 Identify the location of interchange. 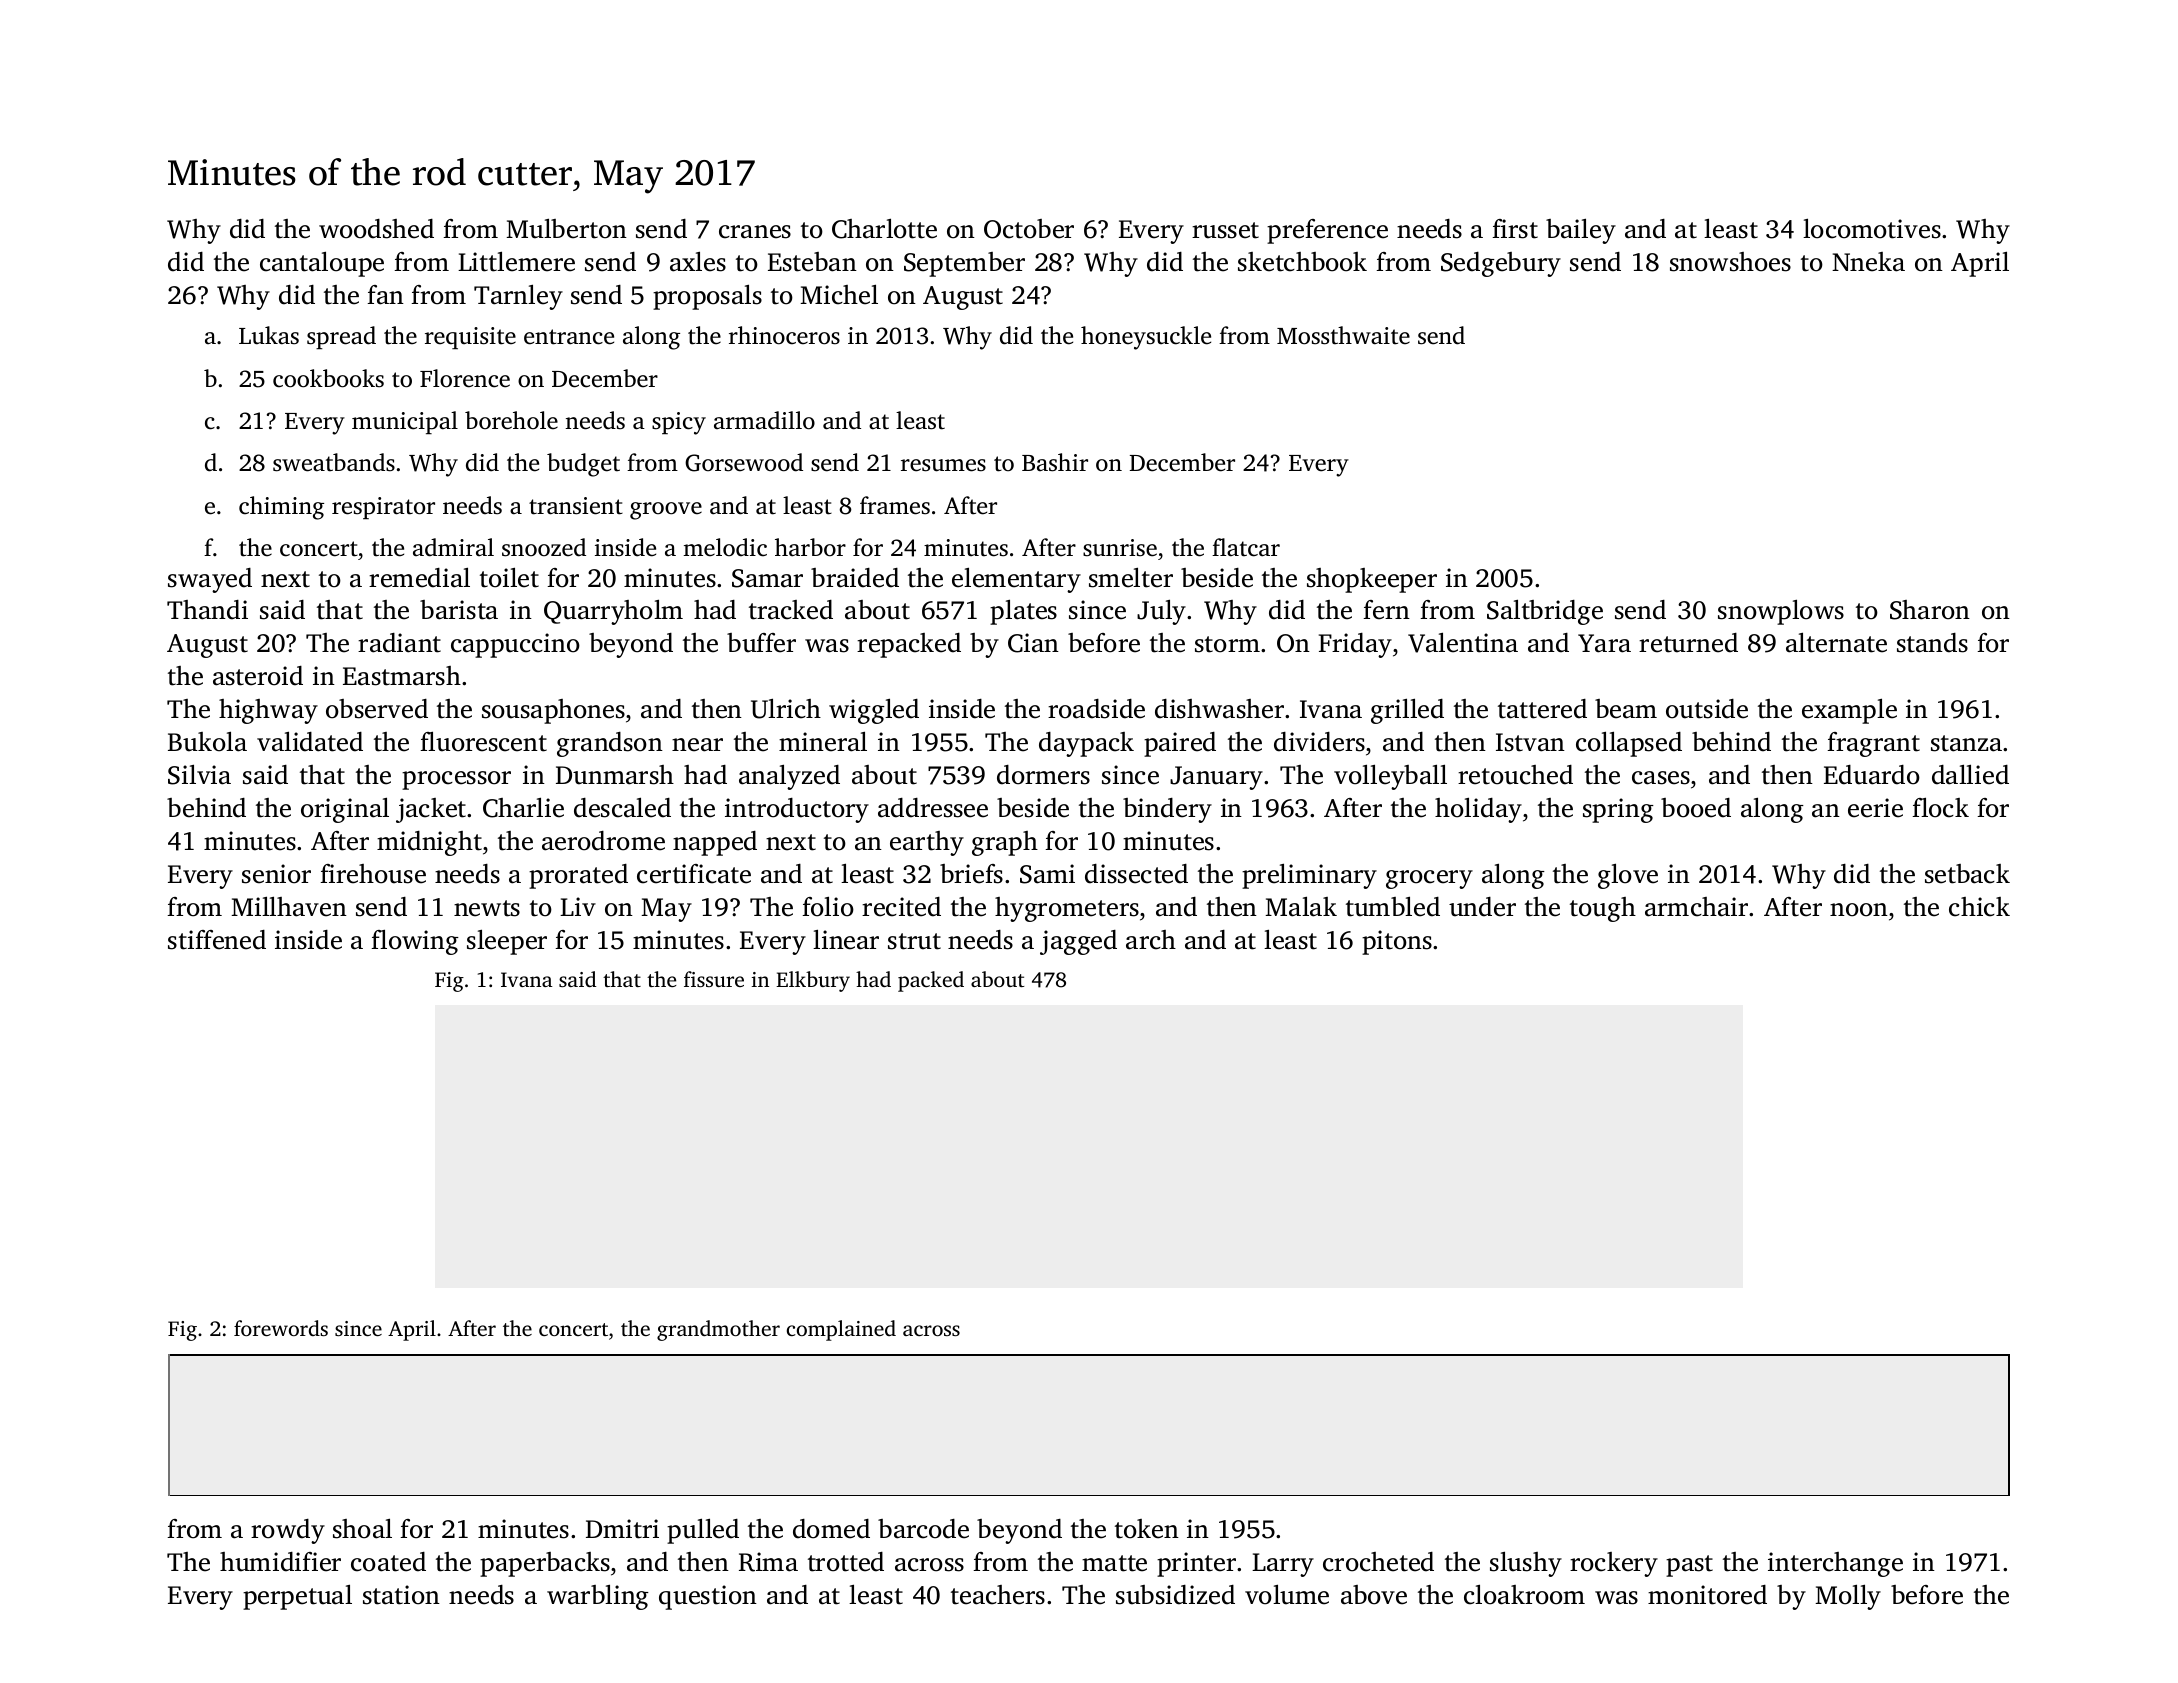
(1835, 1564).
